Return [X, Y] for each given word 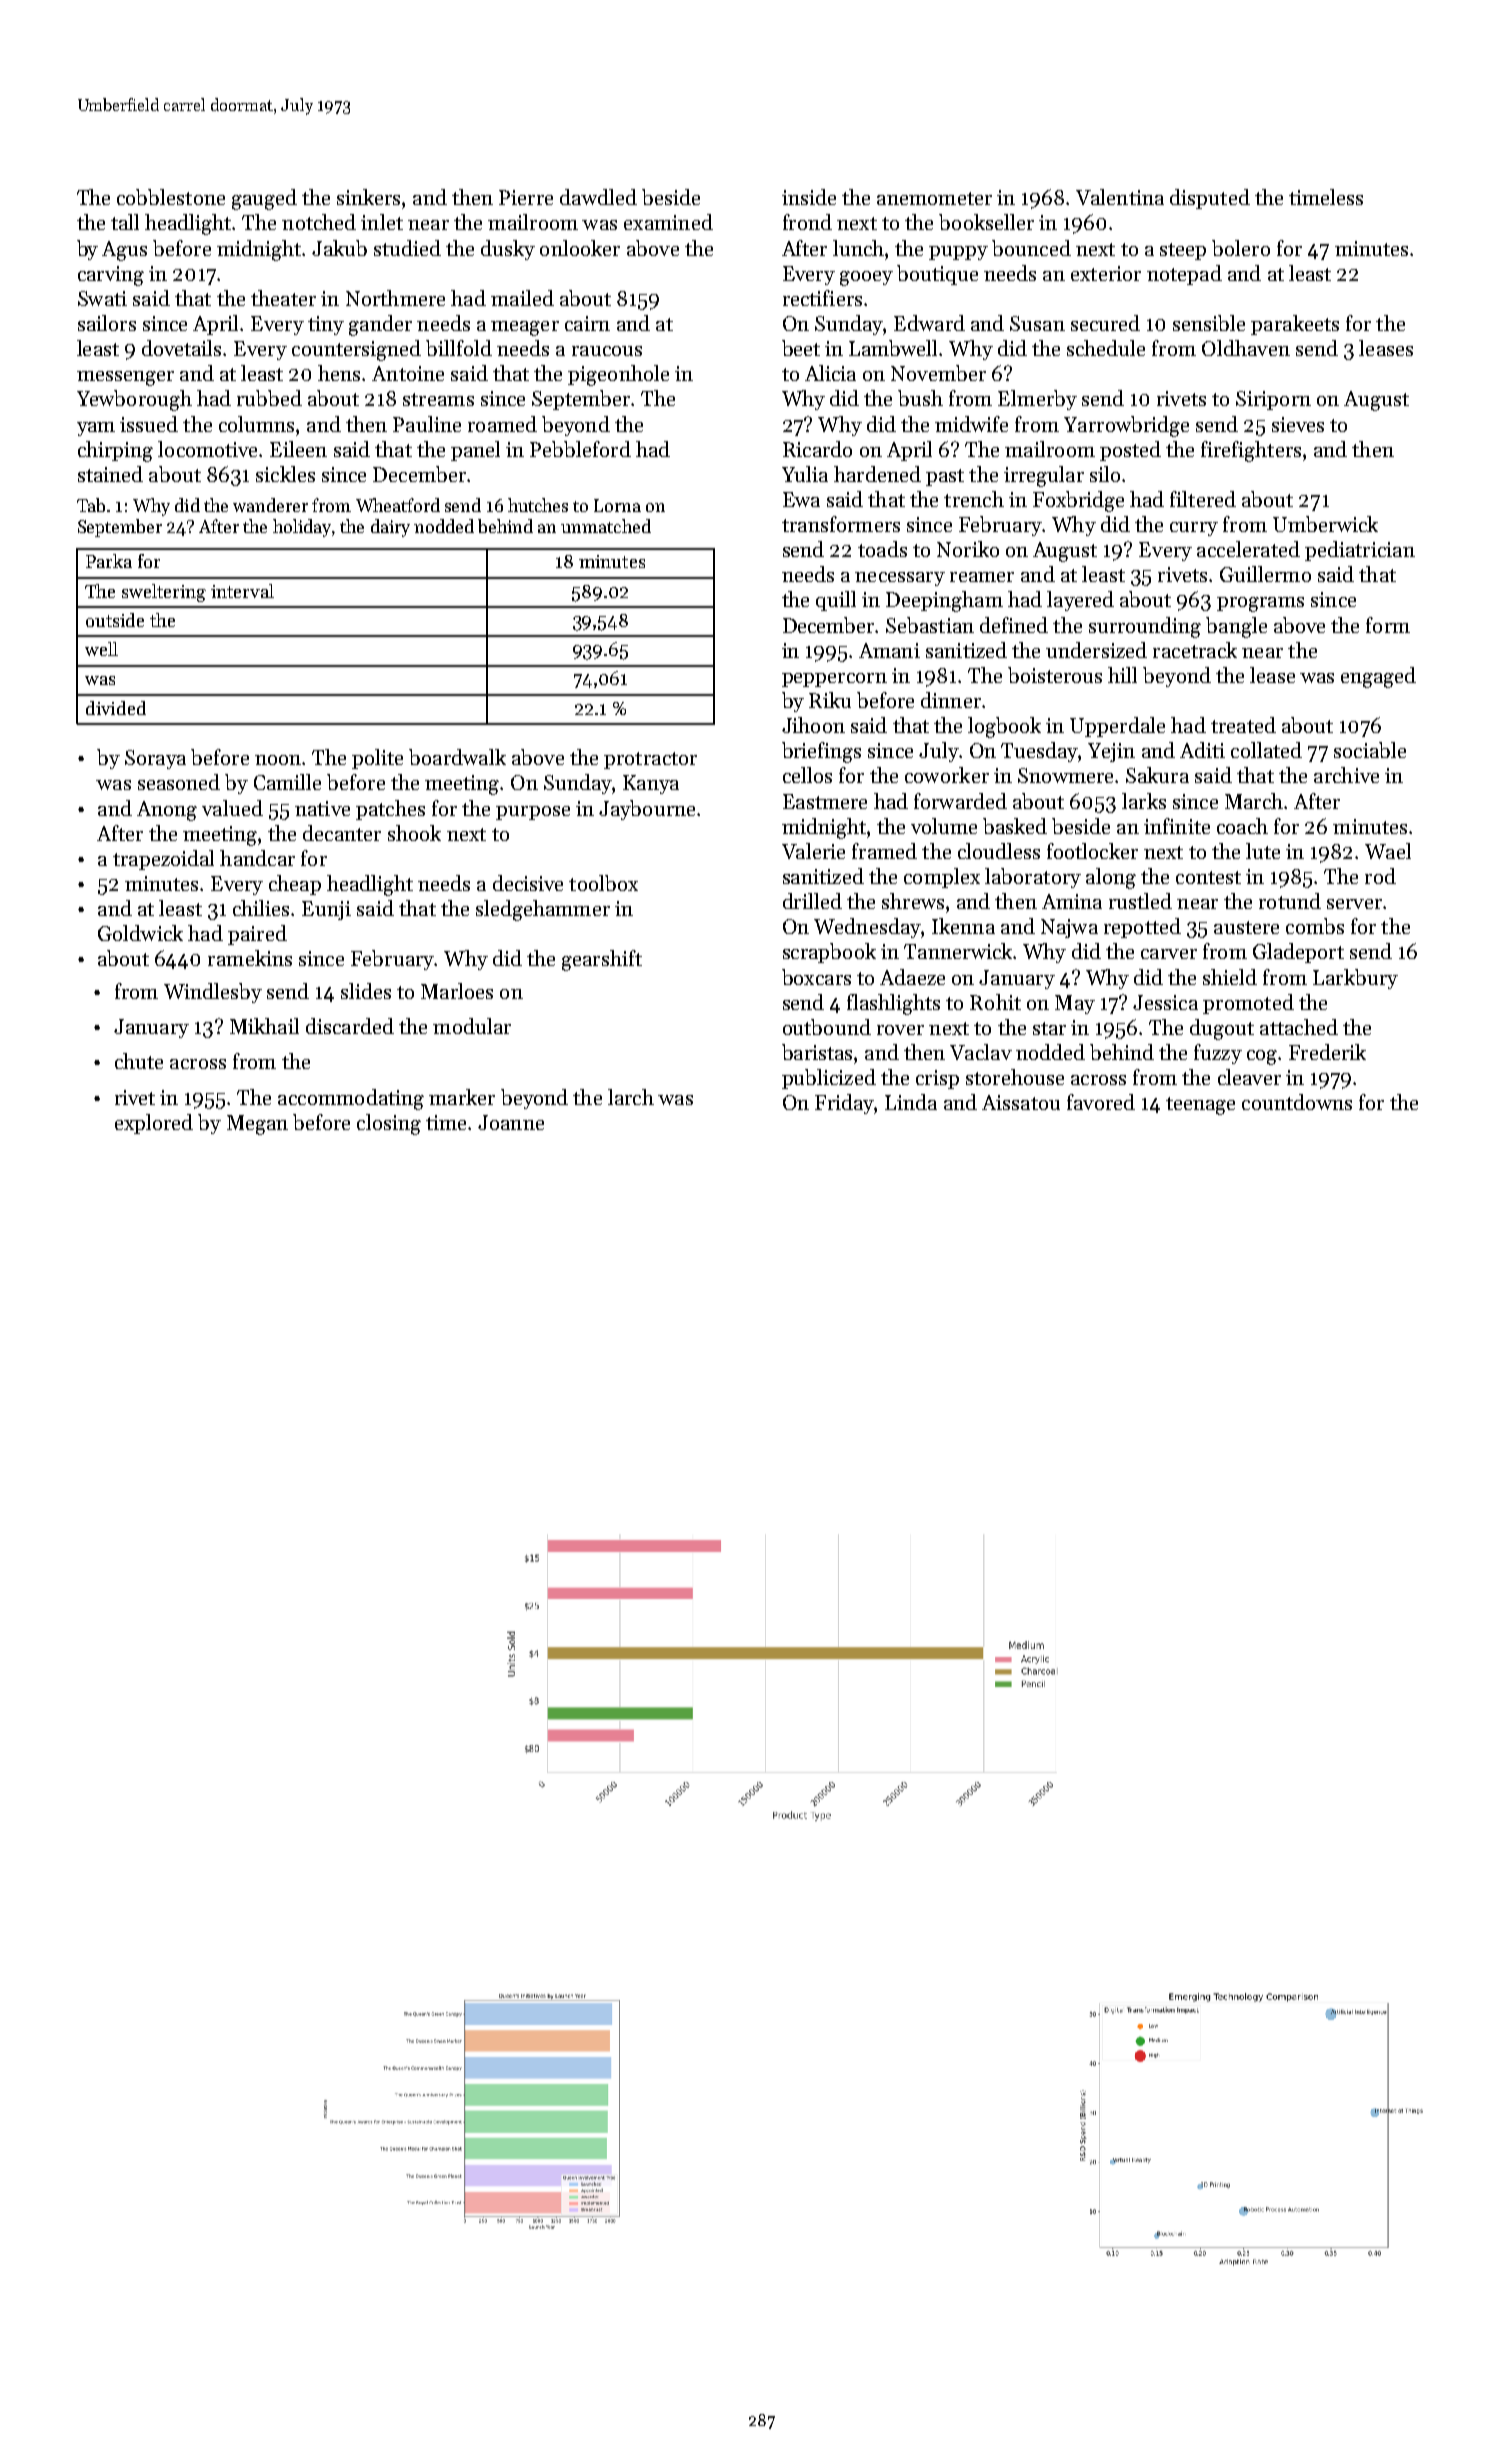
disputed [1210, 199]
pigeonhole [618, 375]
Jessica [1165, 1002]
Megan [257, 1125]
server [1354, 904]
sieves [1298, 424]
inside [809, 197]
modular [472, 1026]
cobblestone [171, 197]
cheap [295, 885]
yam [96, 429]
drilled [812, 901]
